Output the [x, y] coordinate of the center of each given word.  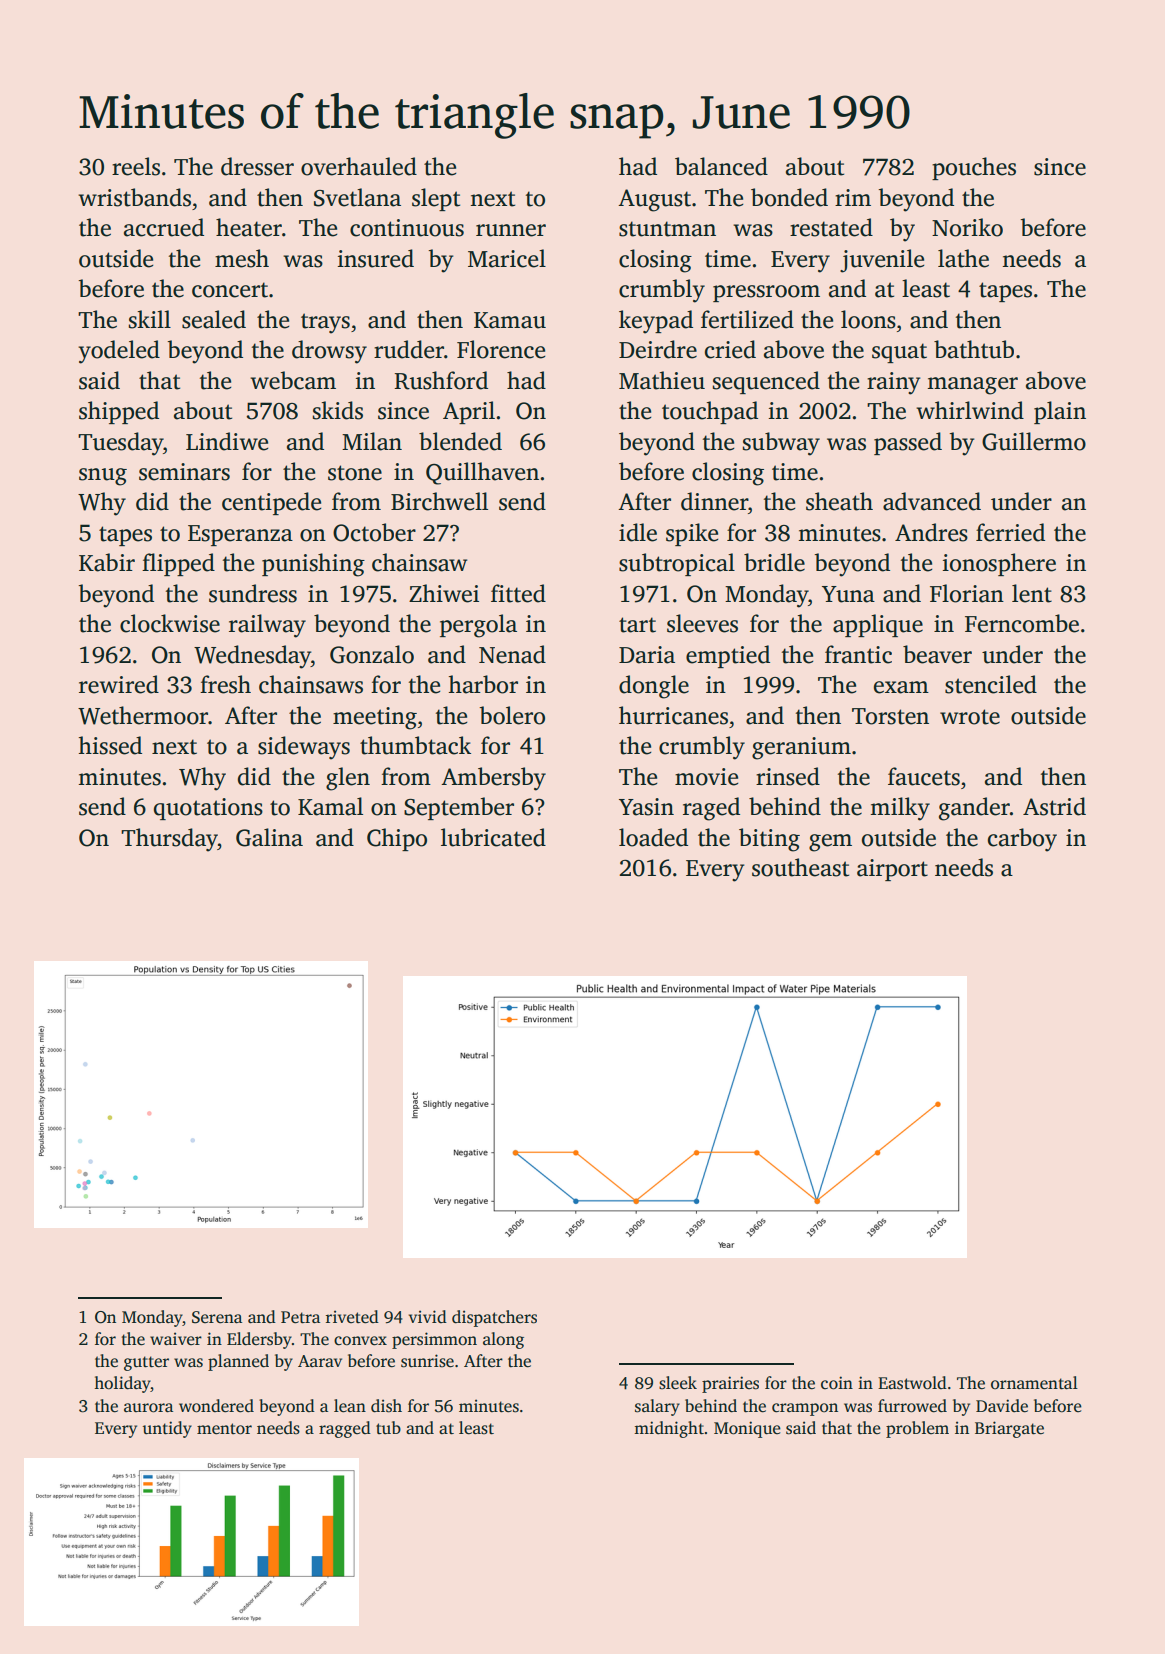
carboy [1022, 840]
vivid [428, 1316]
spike [692, 534]
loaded [653, 837]
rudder [409, 349]
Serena [217, 1317]
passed [908, 443]
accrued [164, 227]
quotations [208, 809]
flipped [178, 564]
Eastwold [912, 1383]
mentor [224, 1429]
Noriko [967, 227]
